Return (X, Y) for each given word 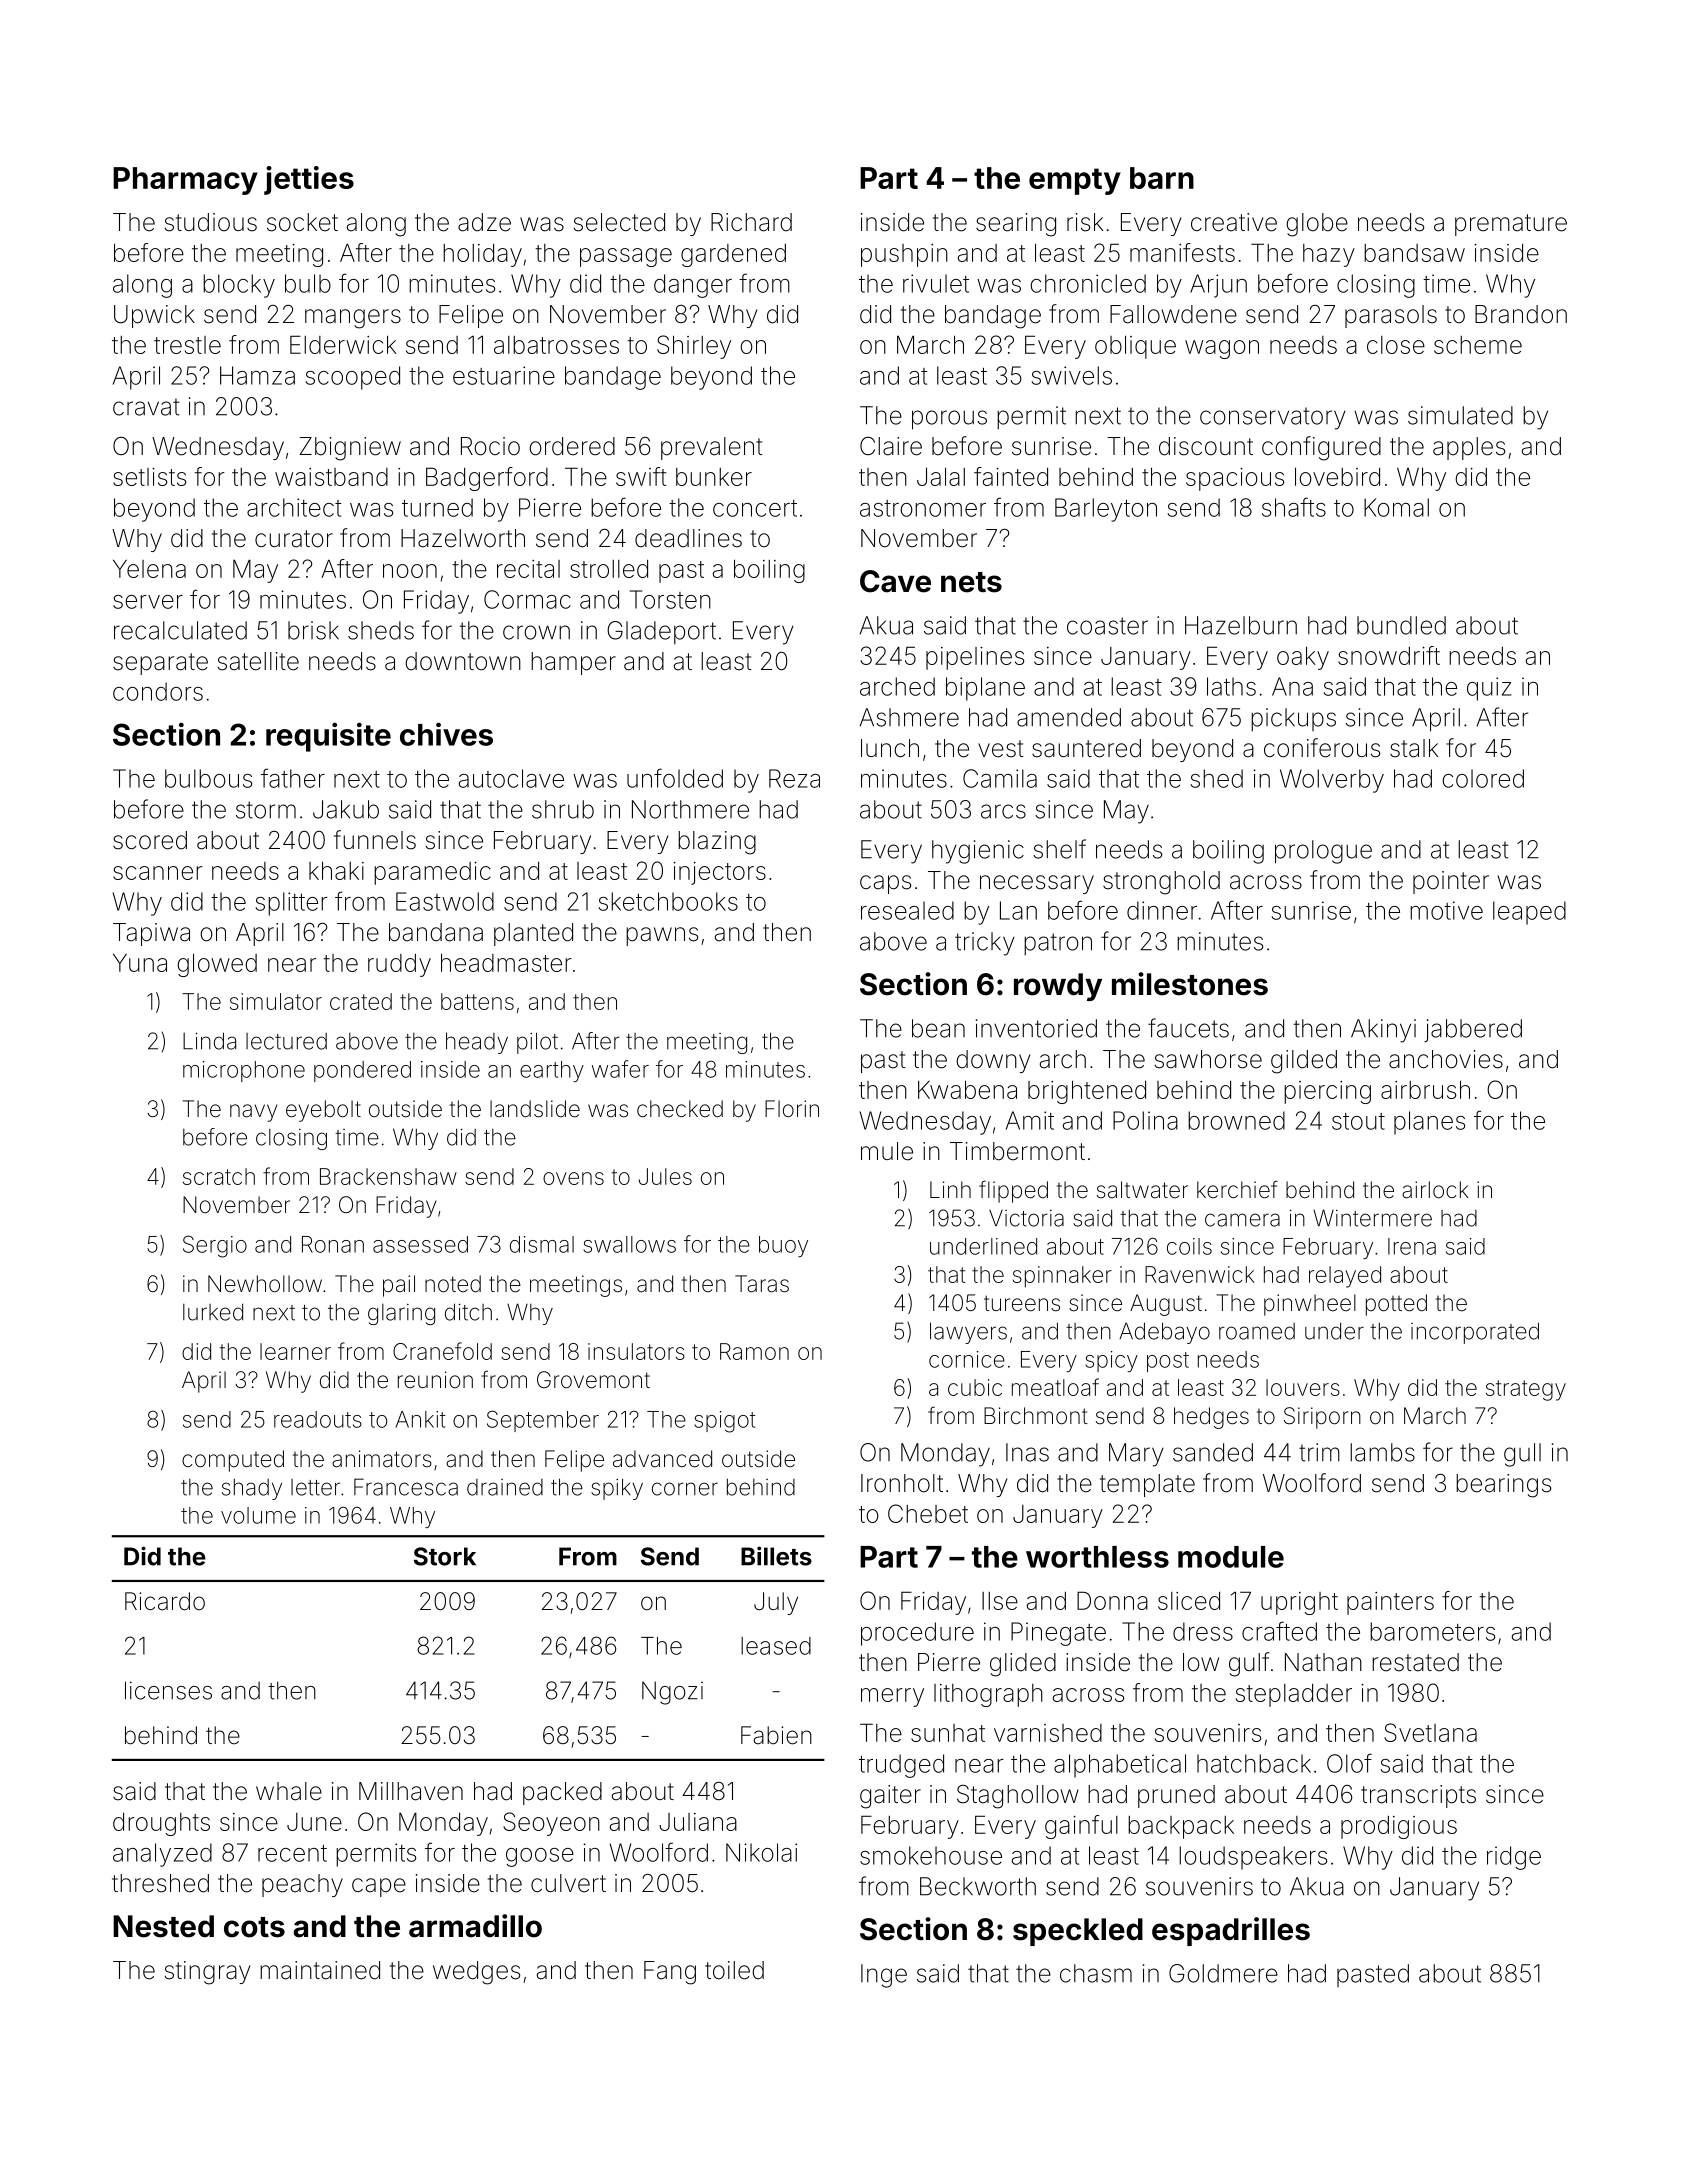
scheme (1478, 345)
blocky (239, 286)
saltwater (1142, 1190)
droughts (161, 1824)
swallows (629, 1244)
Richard (751, 222)
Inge (884, 1976)
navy (253, 1113)
